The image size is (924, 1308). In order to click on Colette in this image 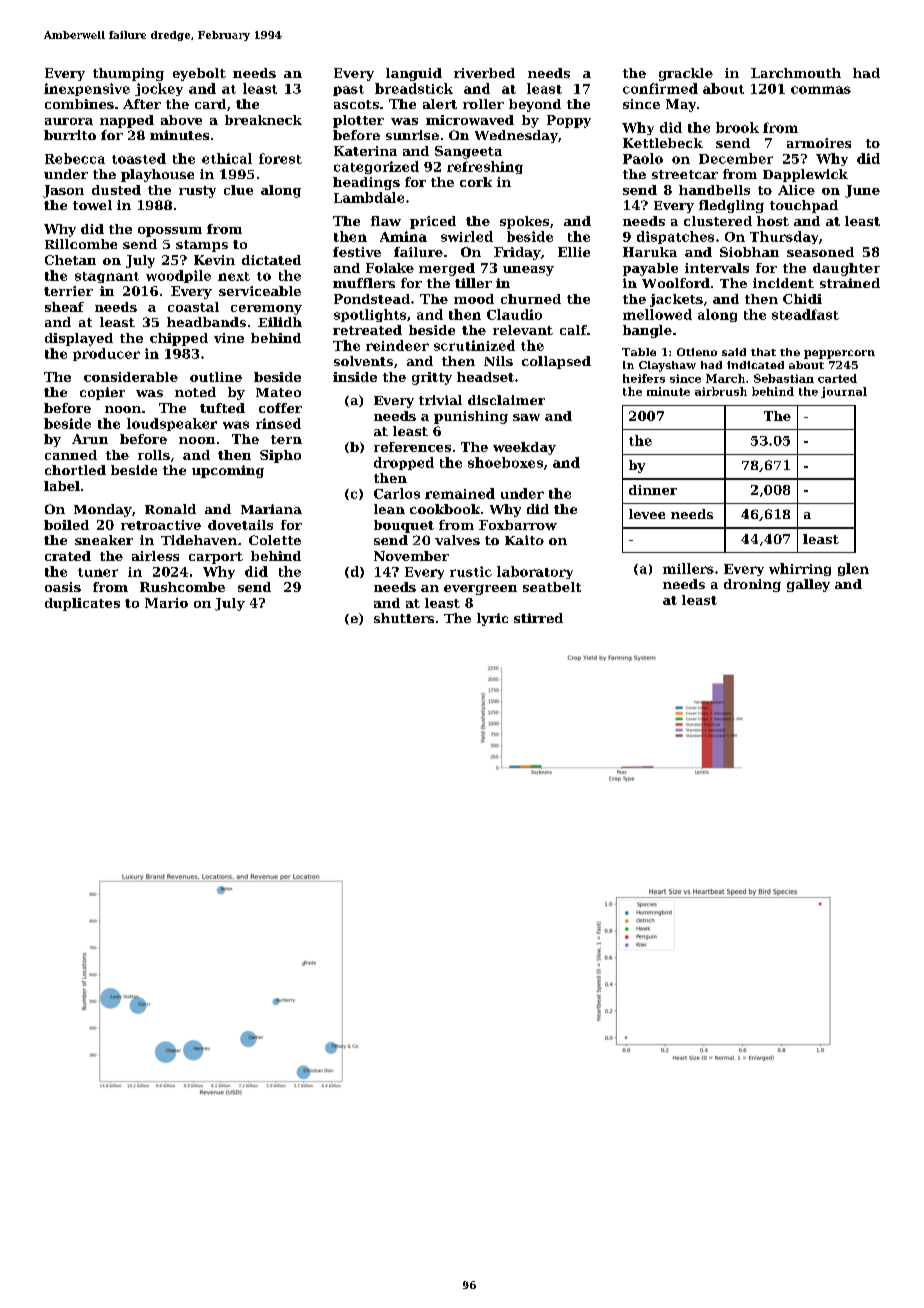, I will do `click(275, 540)`.
